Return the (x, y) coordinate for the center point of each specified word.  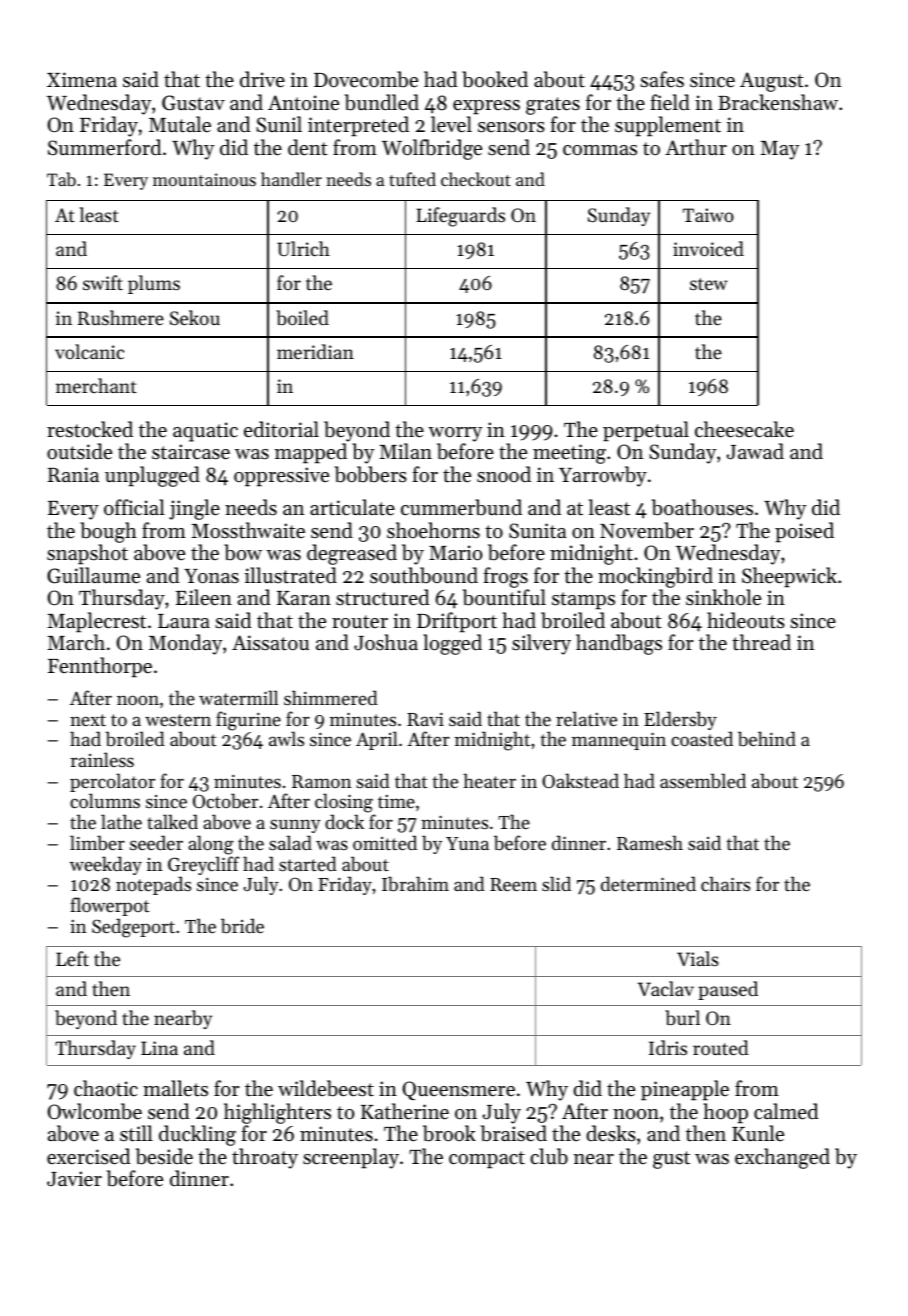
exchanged (782, 1158)
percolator (112, 782)
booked (495, 79)
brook (449, 1133)
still (136, 1133)
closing (344, 803)
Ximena (82, 80)
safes (662, 79)
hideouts (746, 620)
